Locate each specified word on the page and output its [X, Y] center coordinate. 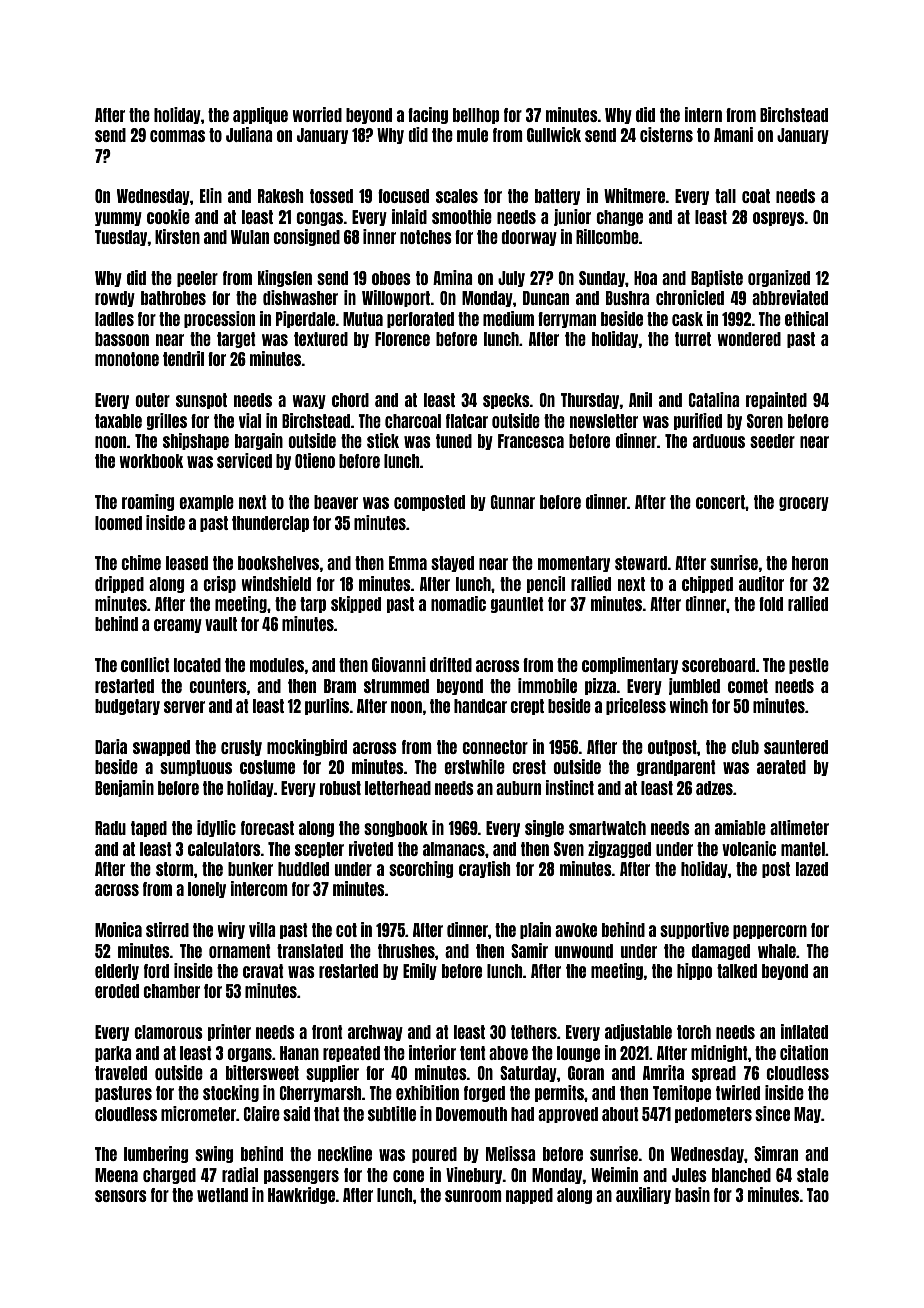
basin [692, 1194]
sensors [121, 1196]
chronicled [690, 297]
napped [529, 1196]
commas [177, 136]
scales [457, 196]
